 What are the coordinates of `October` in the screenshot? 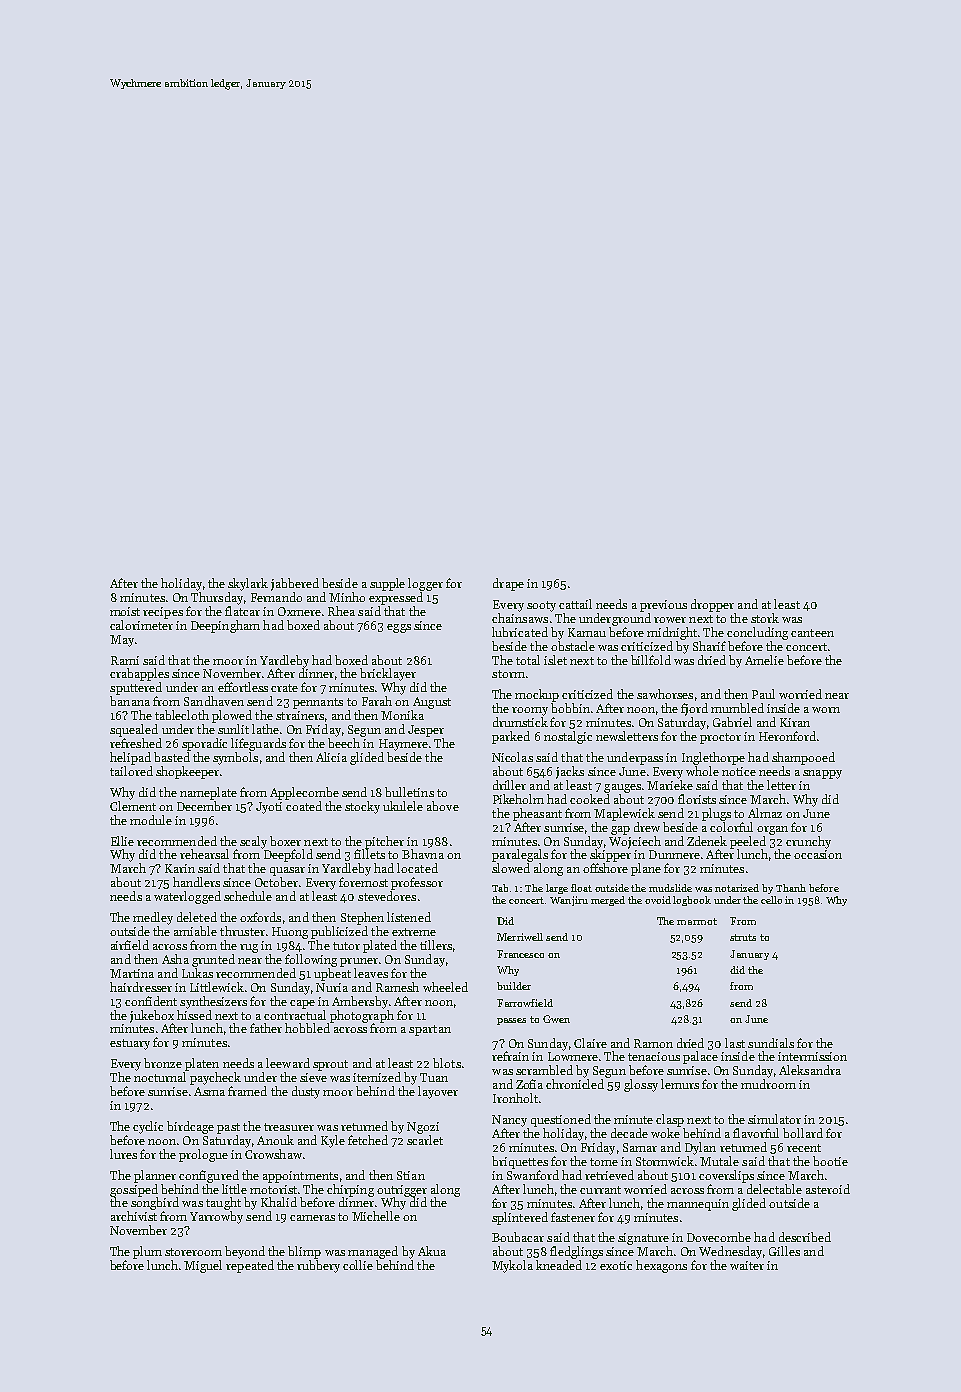 It's located at (276, 882).
